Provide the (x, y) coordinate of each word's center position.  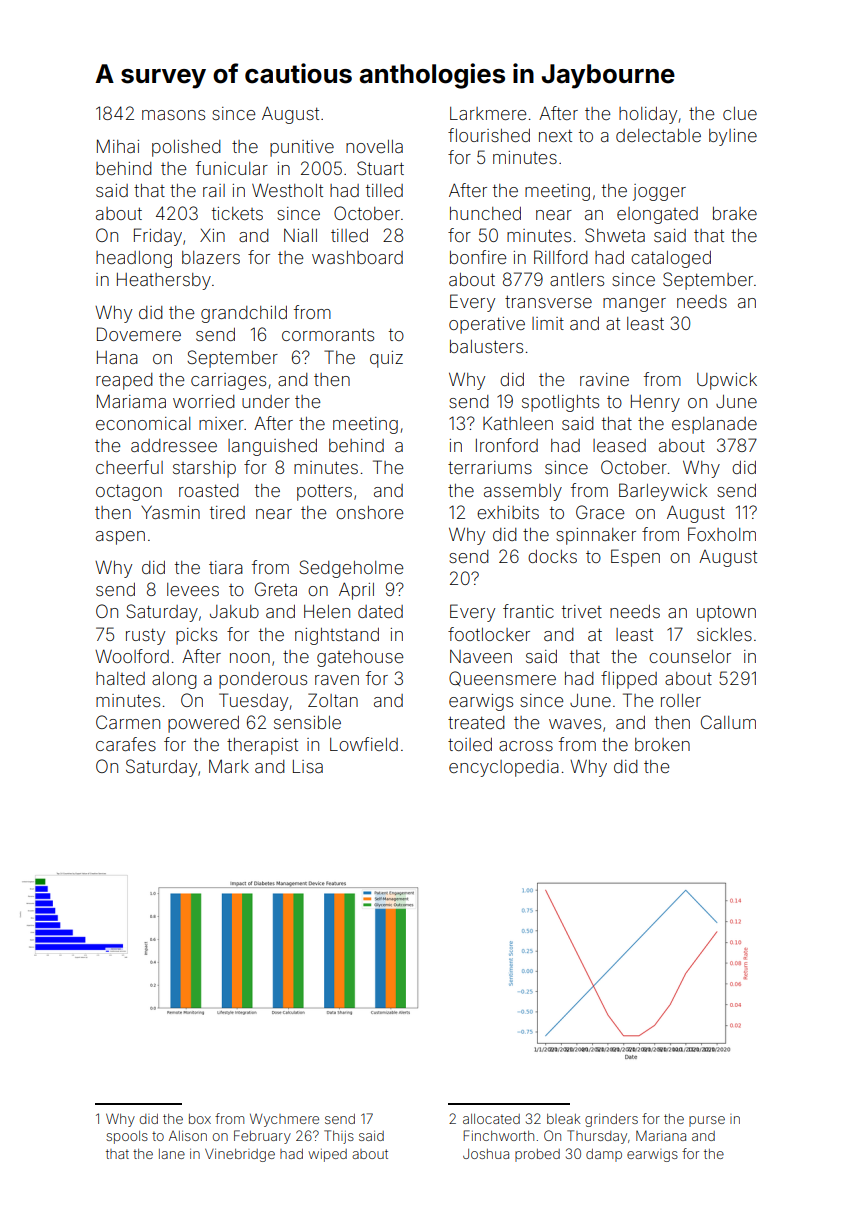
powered (203, 724)
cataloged (671, 259)
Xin (212, 235)
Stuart (380, 168)
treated (476, 722)
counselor (690, 656)
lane (172, 1154)
